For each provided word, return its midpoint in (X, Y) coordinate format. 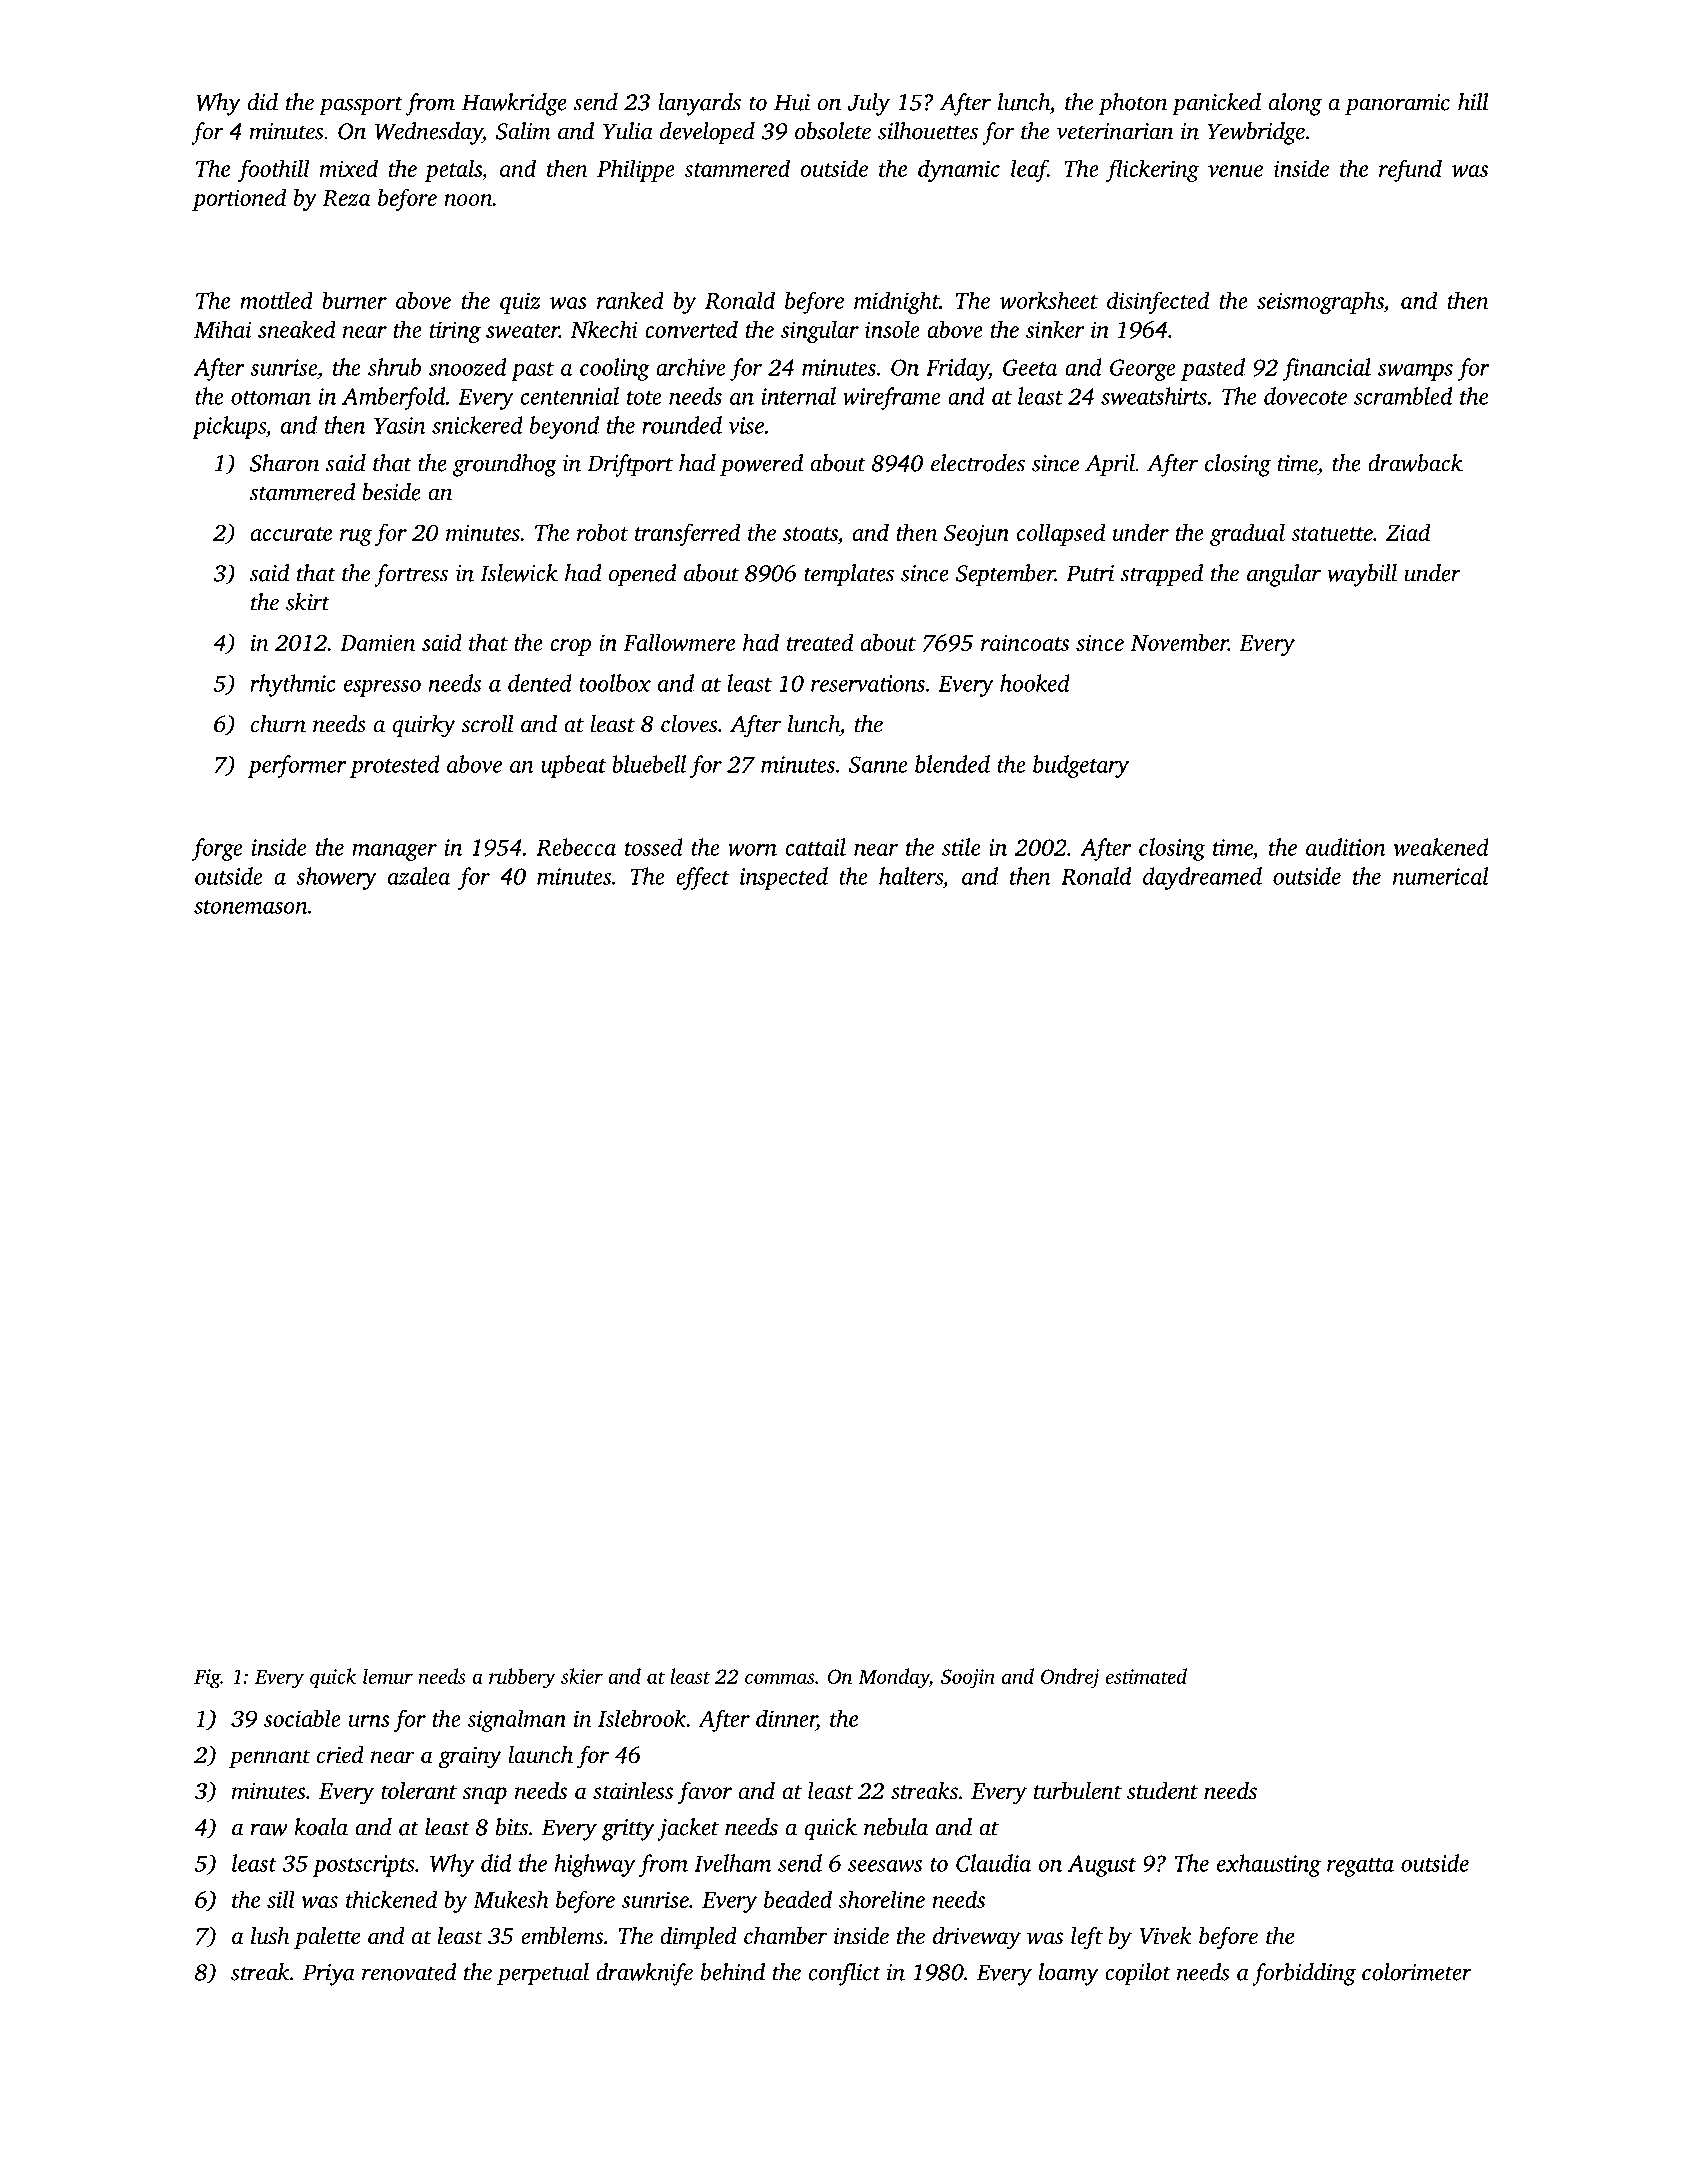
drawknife (644, 1974)
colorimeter (1417, 1972)
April (1110, 465)
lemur (388, 1676)
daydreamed (1202, 878)
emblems (562, 1936)
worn (752, 850)
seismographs (1320, 302)
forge (217, 849)
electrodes (978, 463)
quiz (520, 303)
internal (798, 396)
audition (1346, 847)
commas (780, 1678)
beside (391, 492)
